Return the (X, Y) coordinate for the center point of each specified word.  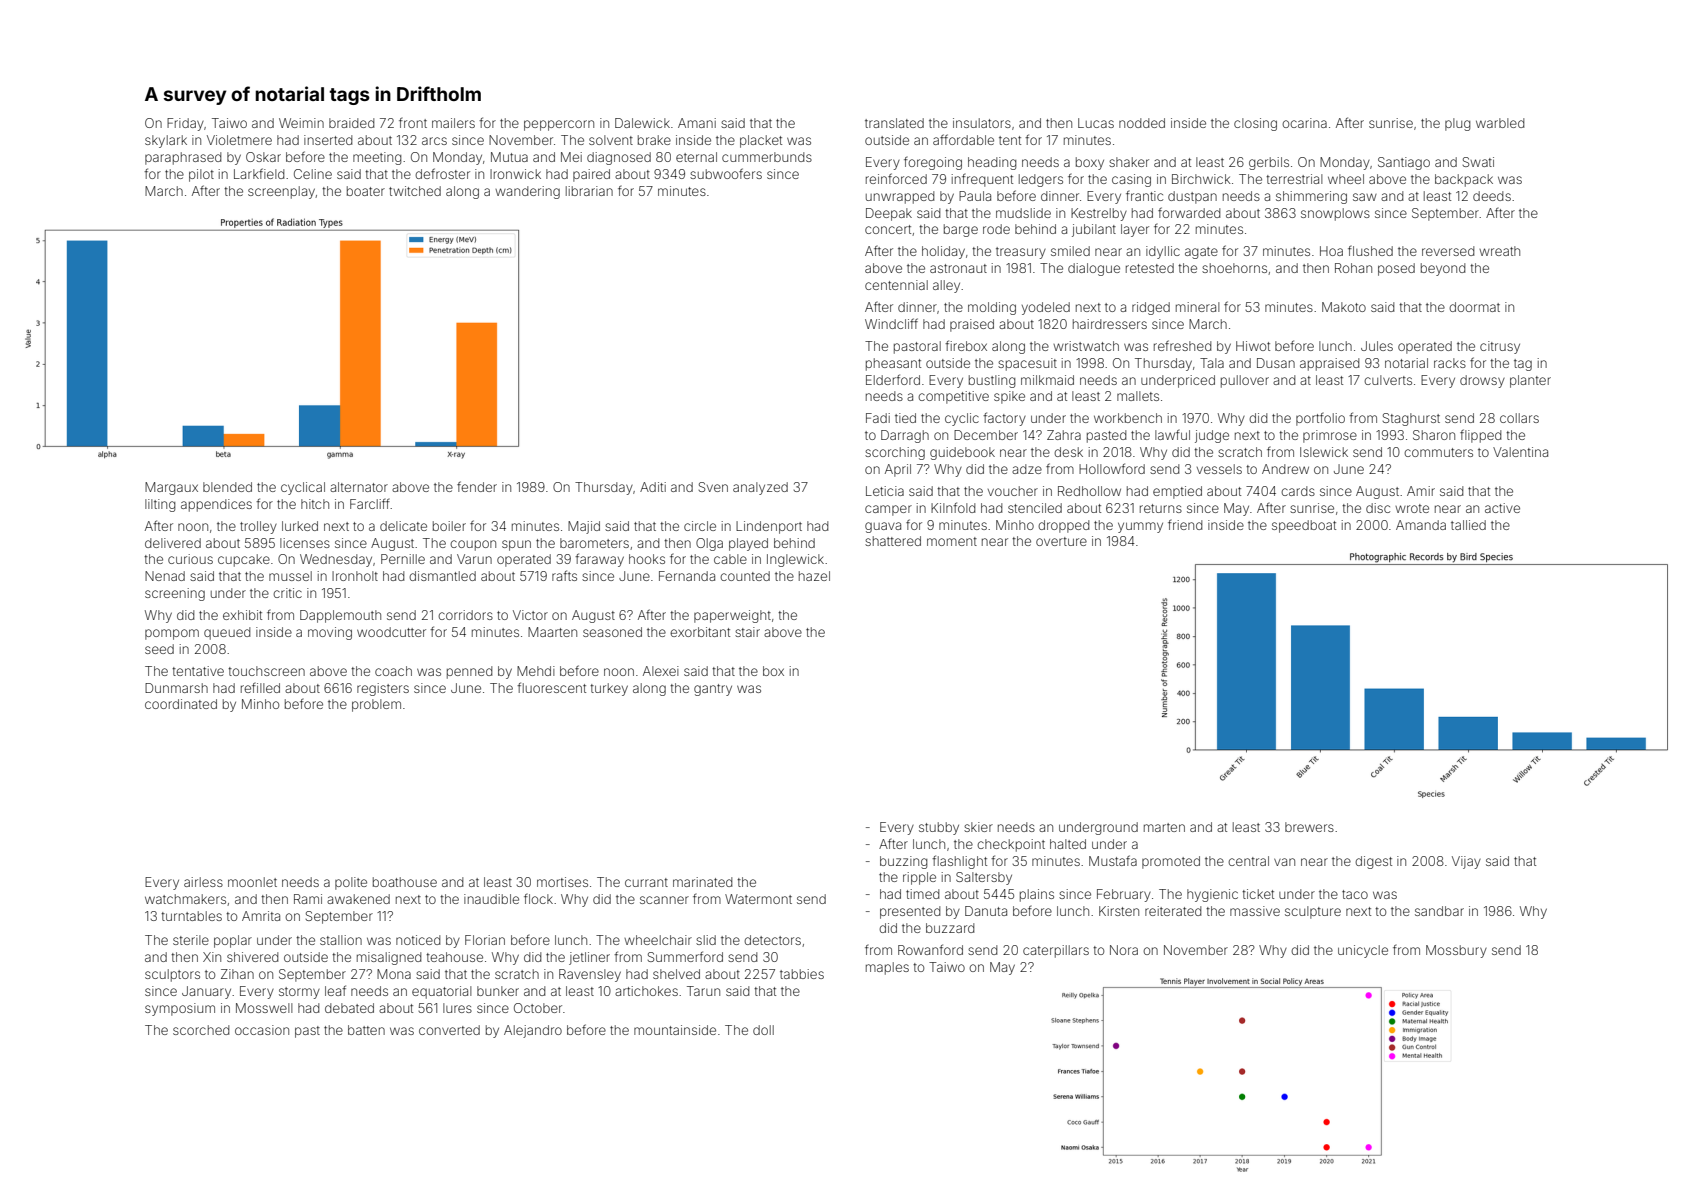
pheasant (893, 364)
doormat (1474, 307)
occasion (262, 1030)
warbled (1500, 123)
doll (763, 1030)
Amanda (1421, 525)
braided (351, 123)
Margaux (171, 488)
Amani (697, 123)
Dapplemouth (340, 616)
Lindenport (769, 527)
